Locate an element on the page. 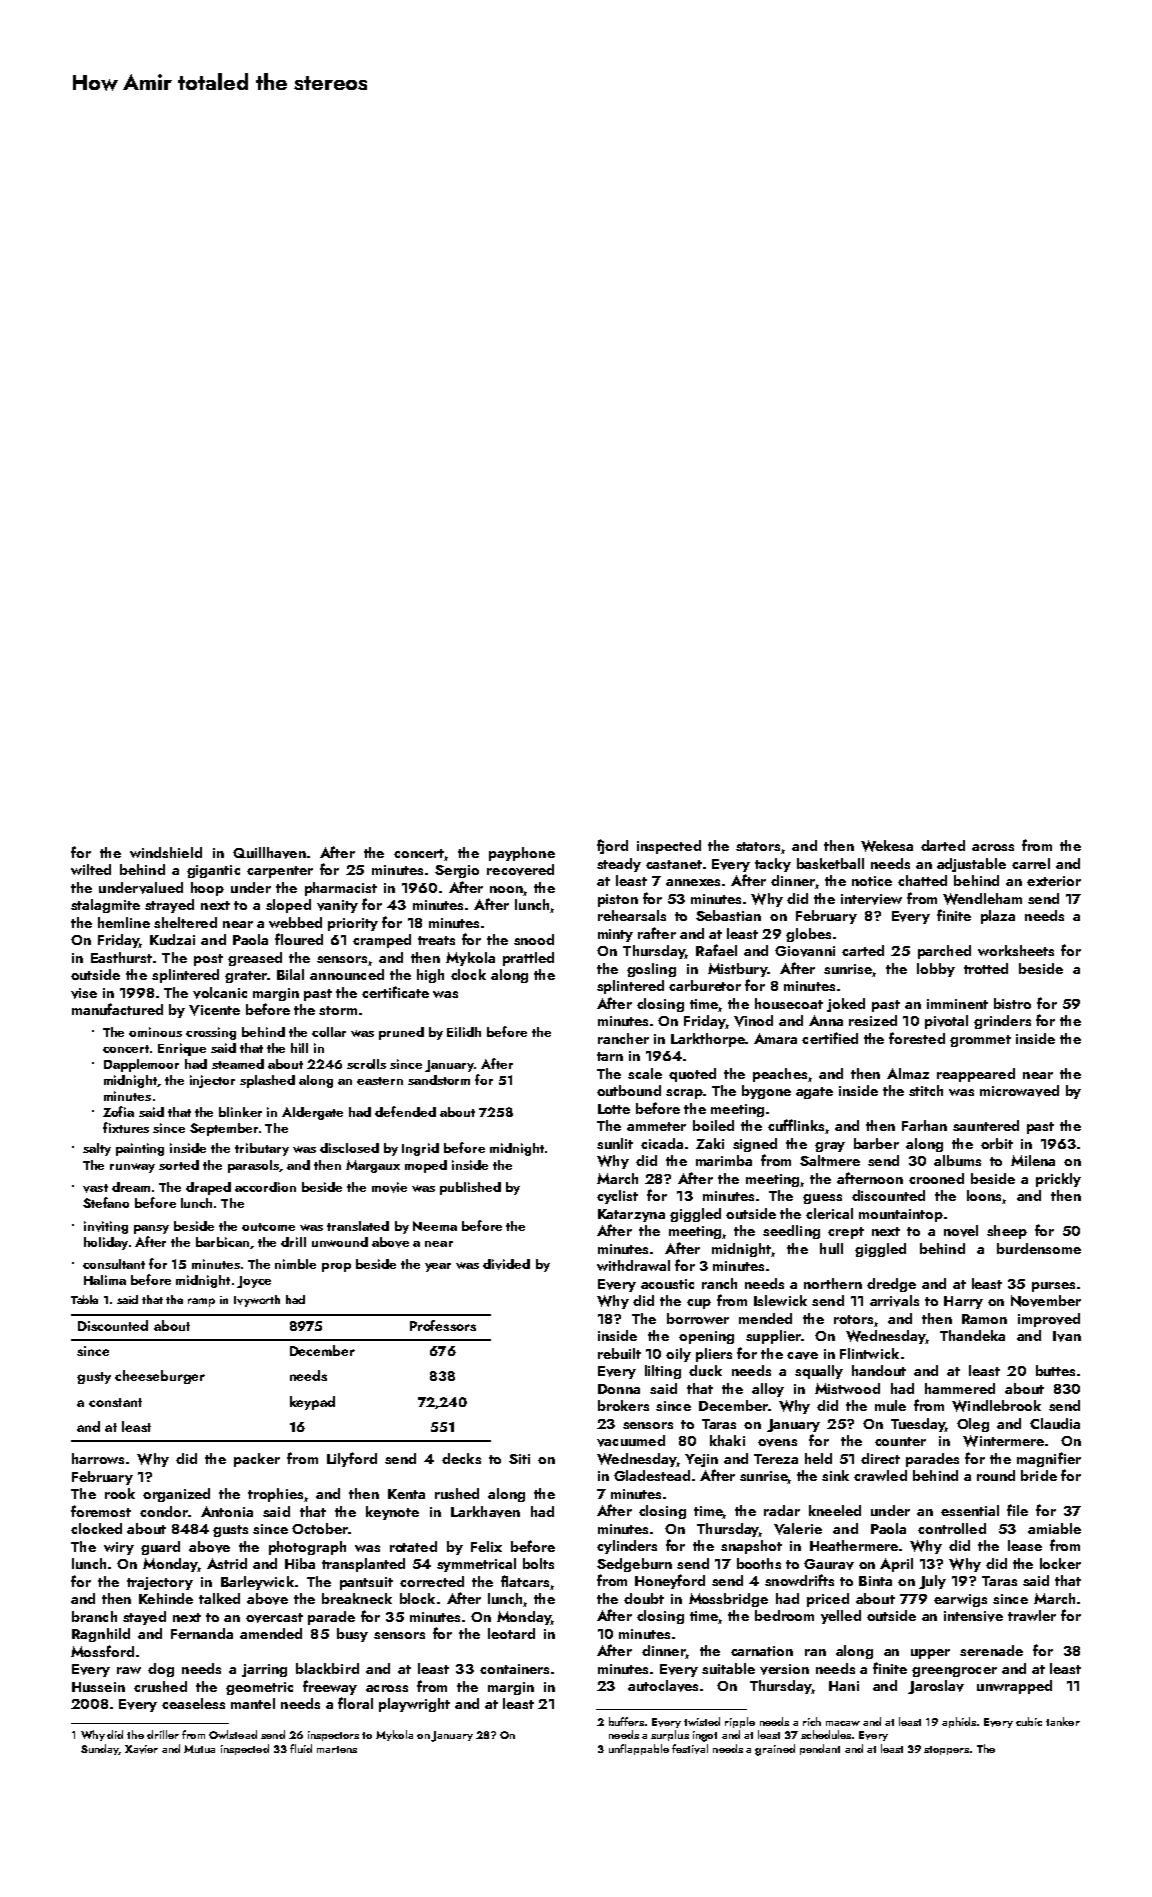 The image size is (1152, 1897). year is located at coordinates (438, 1267).
